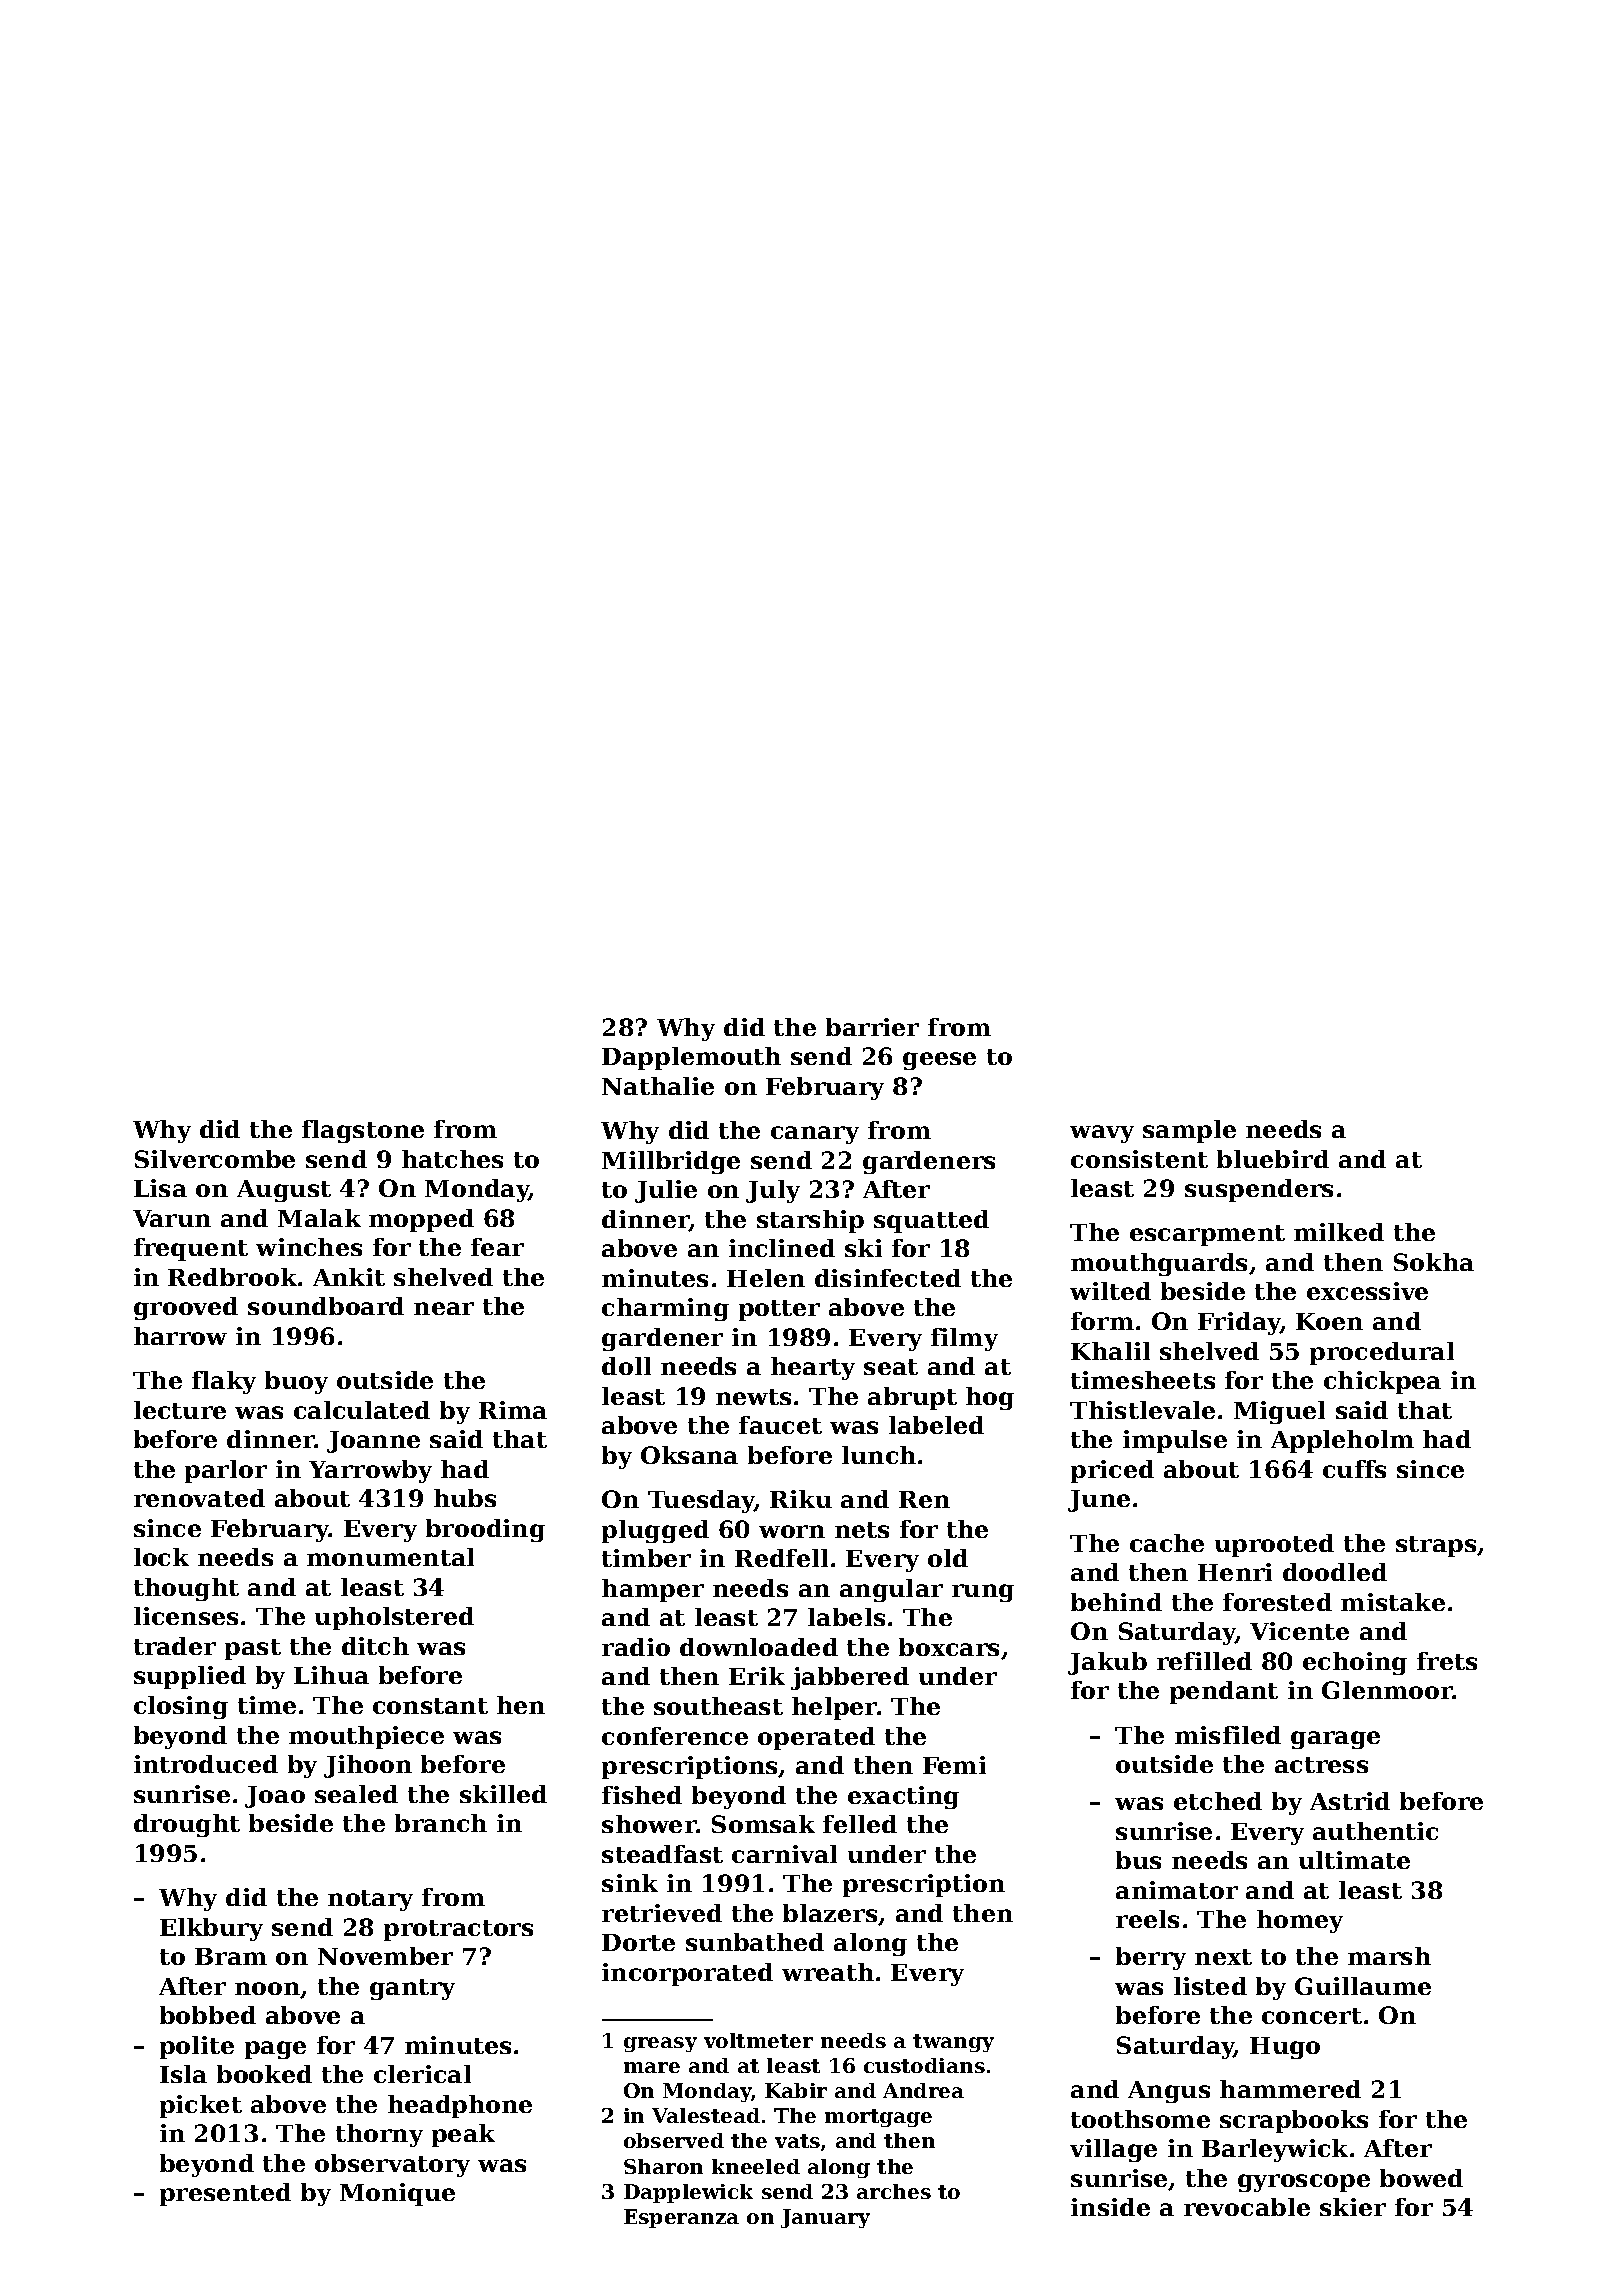 Image resolution: width=1620 pixels, height=2292 pixels. Describe the element at coordinates (160, 1188) in the screenshot. I see `Lisa` at that location.
